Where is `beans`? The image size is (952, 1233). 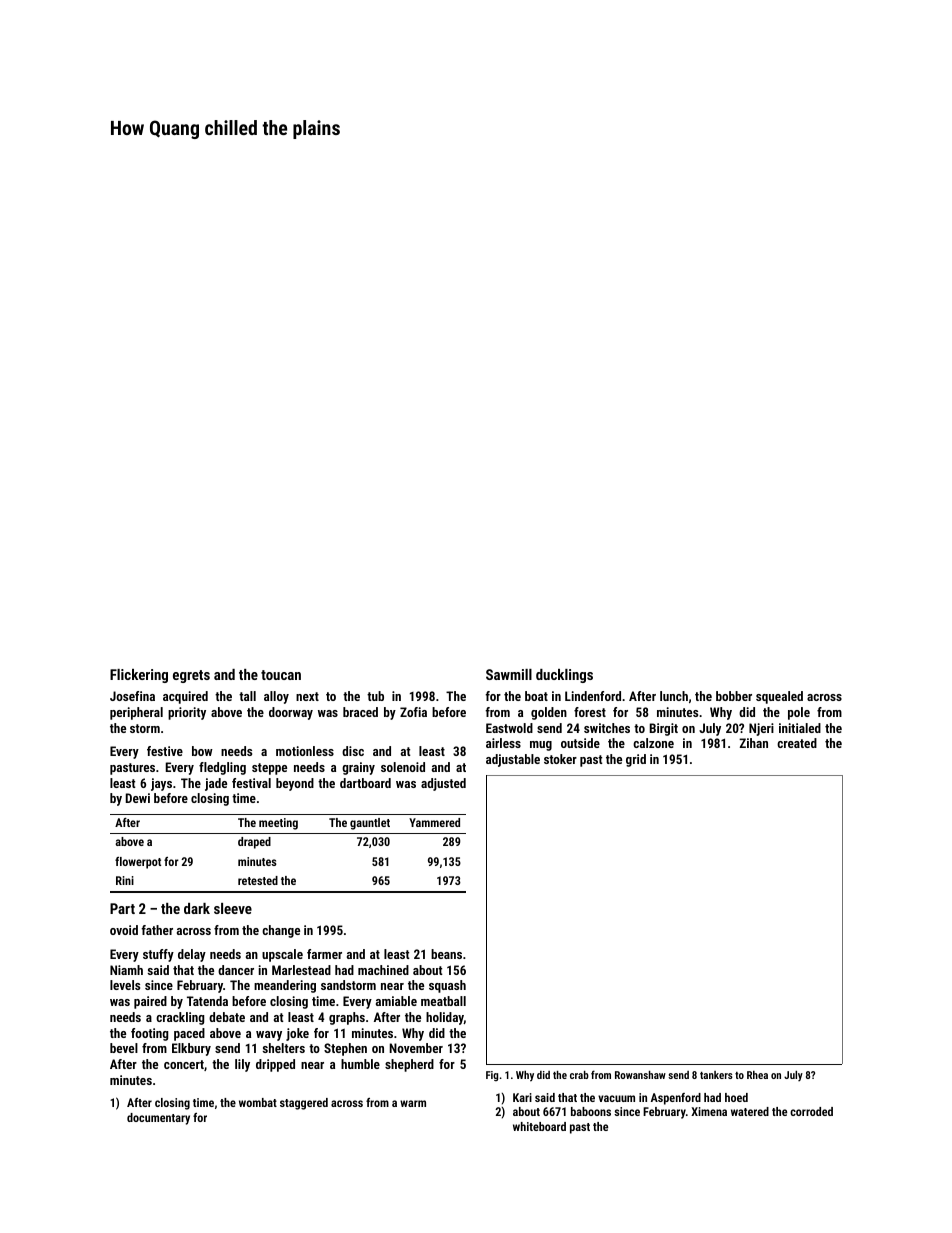
beans is located at coordinates (446, 954).
